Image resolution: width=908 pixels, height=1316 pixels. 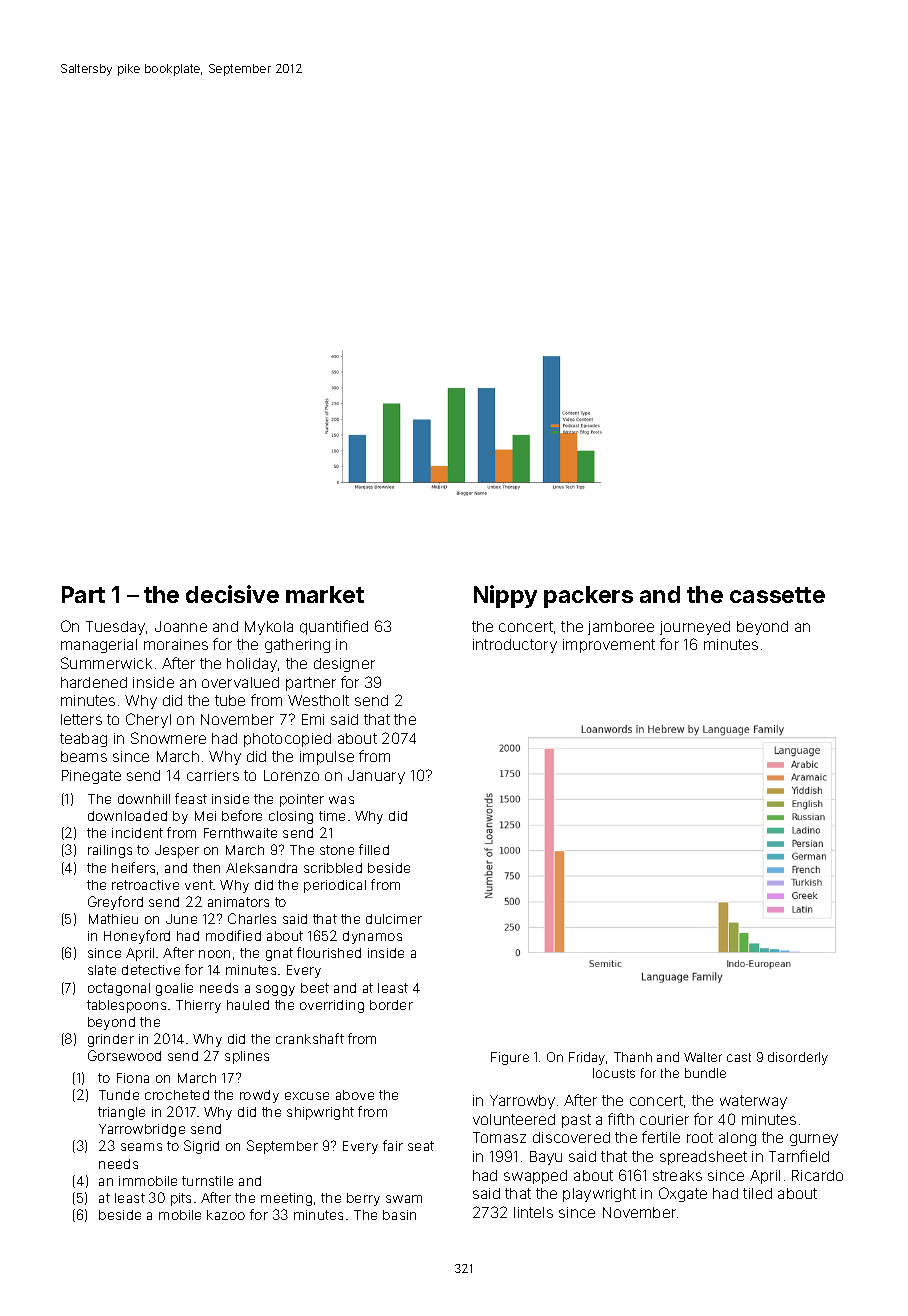 What do you see at coordinates (757, 1193) in the screenshot?
I see `tiled` at bounding box center [757, 1193].
